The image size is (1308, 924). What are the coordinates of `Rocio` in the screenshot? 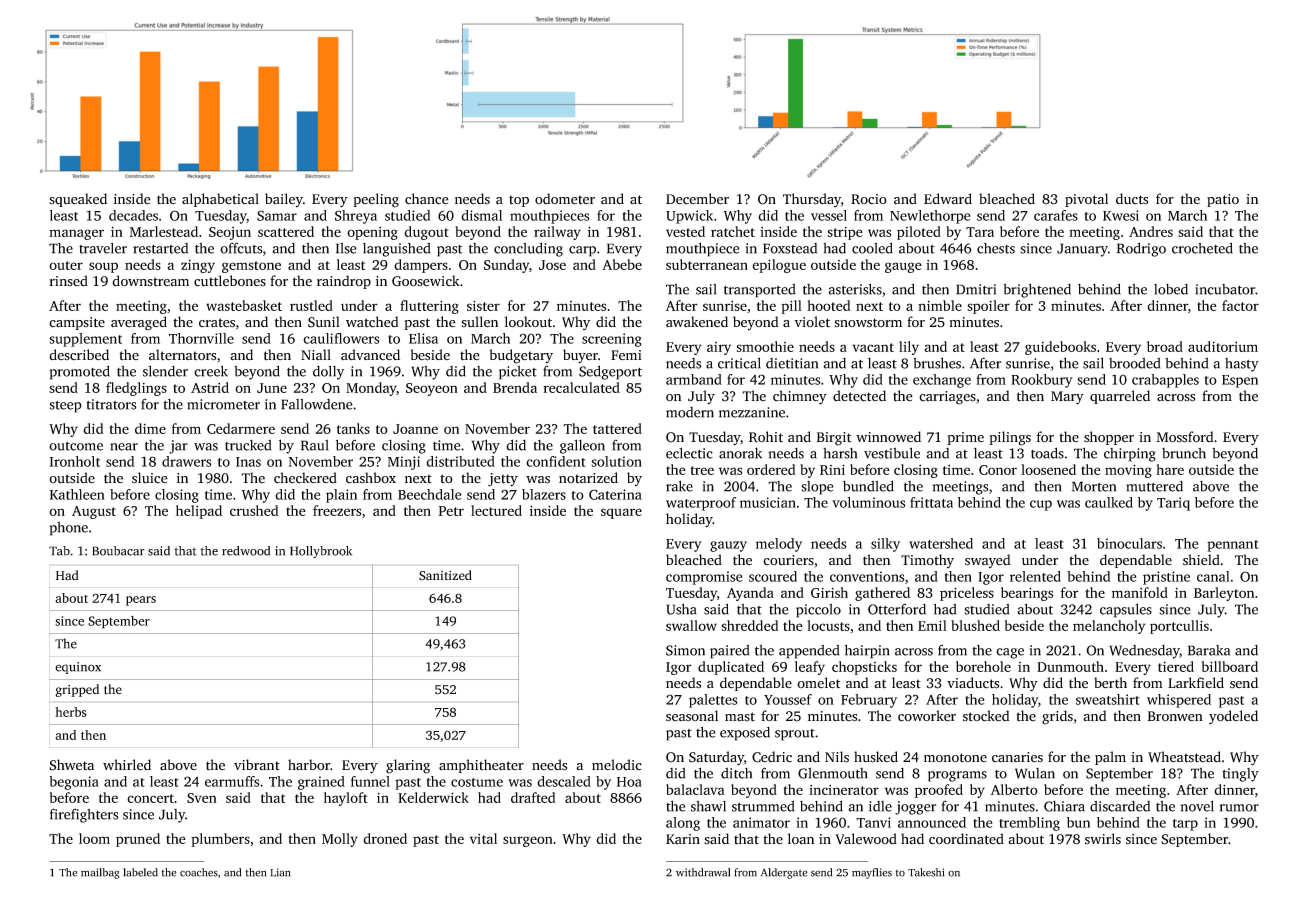 It's located at (869, 199).
